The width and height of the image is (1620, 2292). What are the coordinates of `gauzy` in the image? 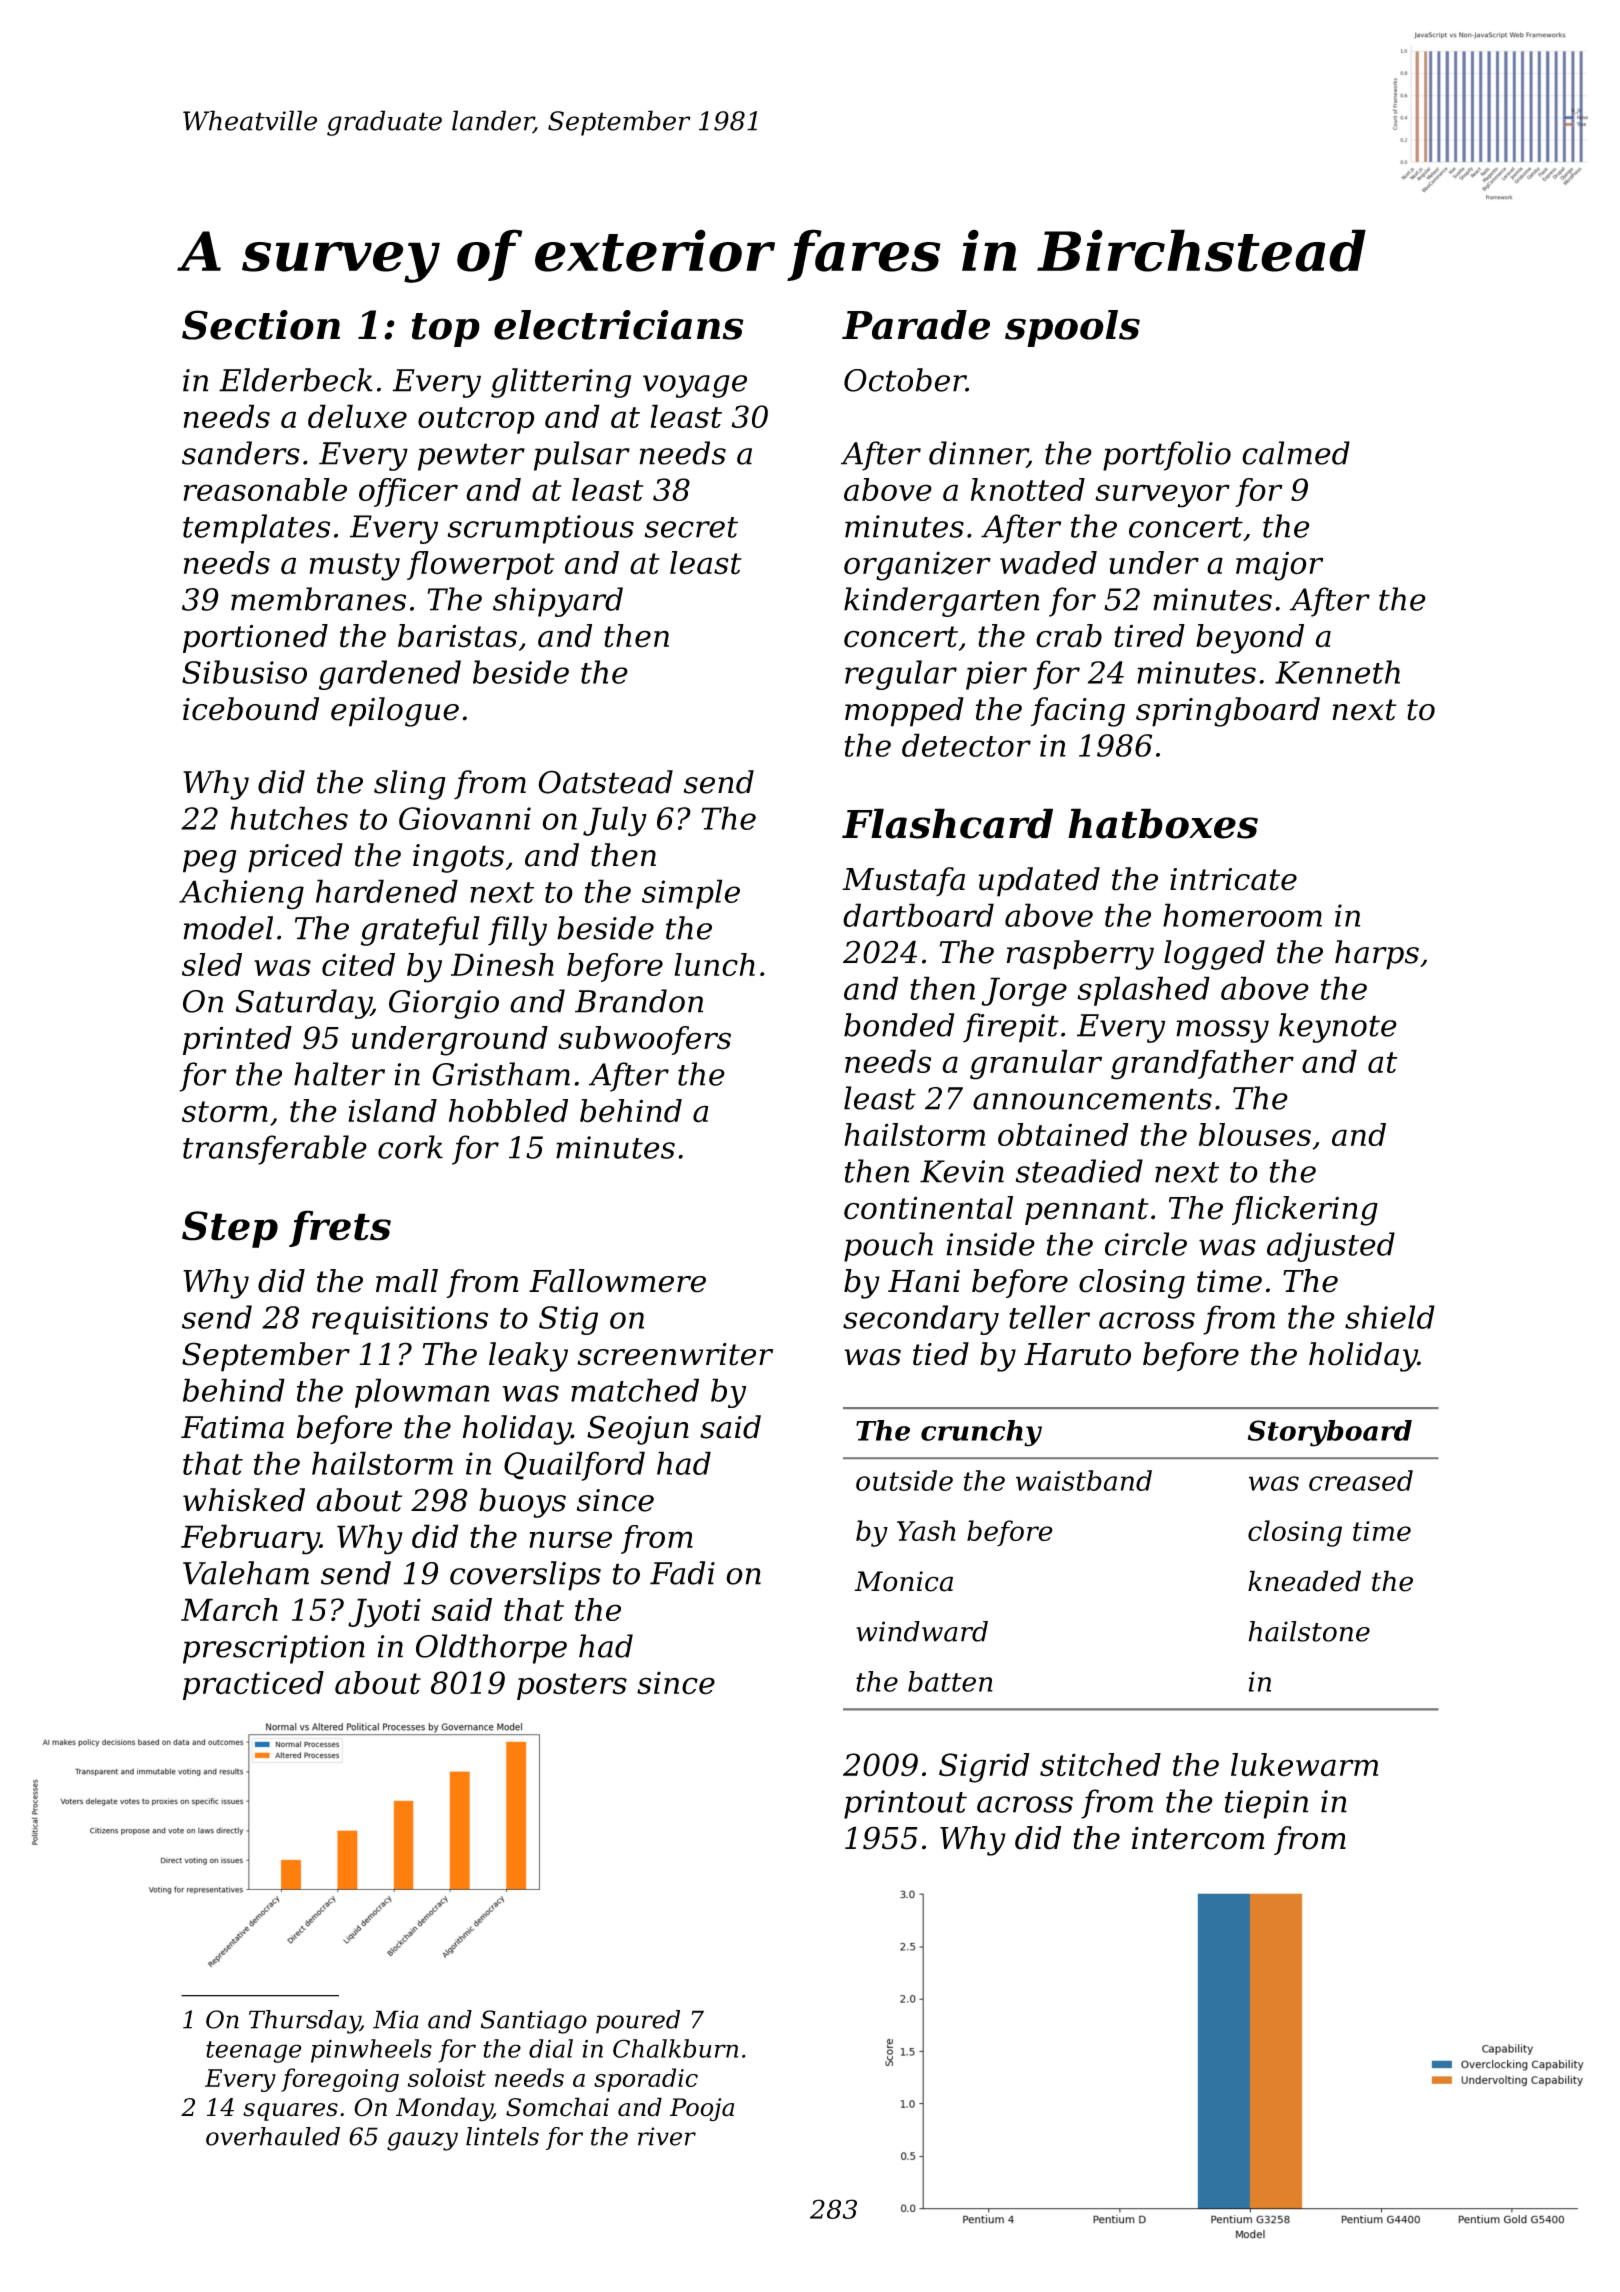 It's located at (422, 2141).
